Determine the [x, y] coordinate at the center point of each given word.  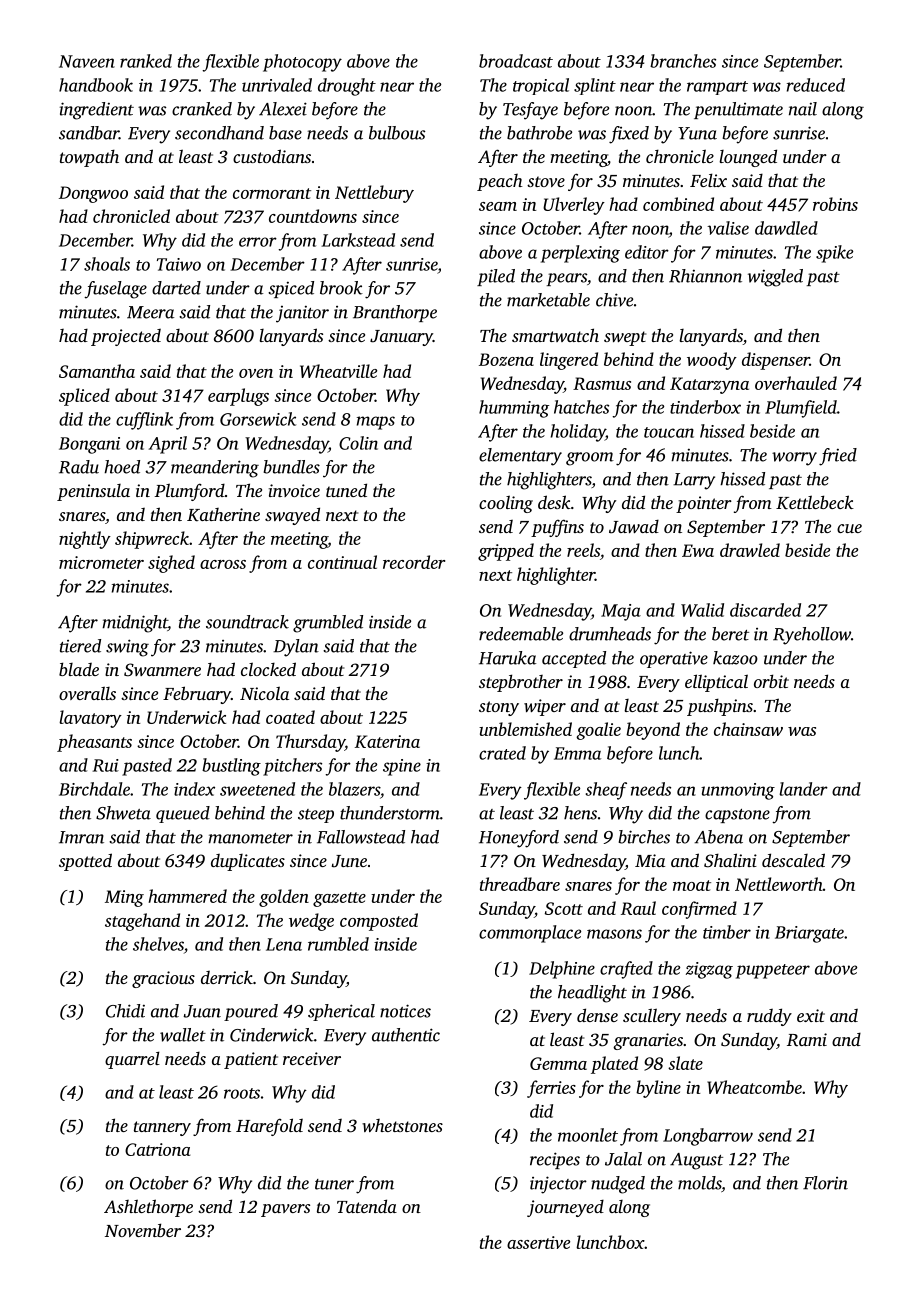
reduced [816, 85]
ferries [551, 1089]
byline [658, 1089]
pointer [704, 504]
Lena [284, 944]
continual [342, 562]
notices [405, 1011]
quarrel [132, 1060]
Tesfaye [530, 111]
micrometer [101, 562]
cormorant [272, 193]
